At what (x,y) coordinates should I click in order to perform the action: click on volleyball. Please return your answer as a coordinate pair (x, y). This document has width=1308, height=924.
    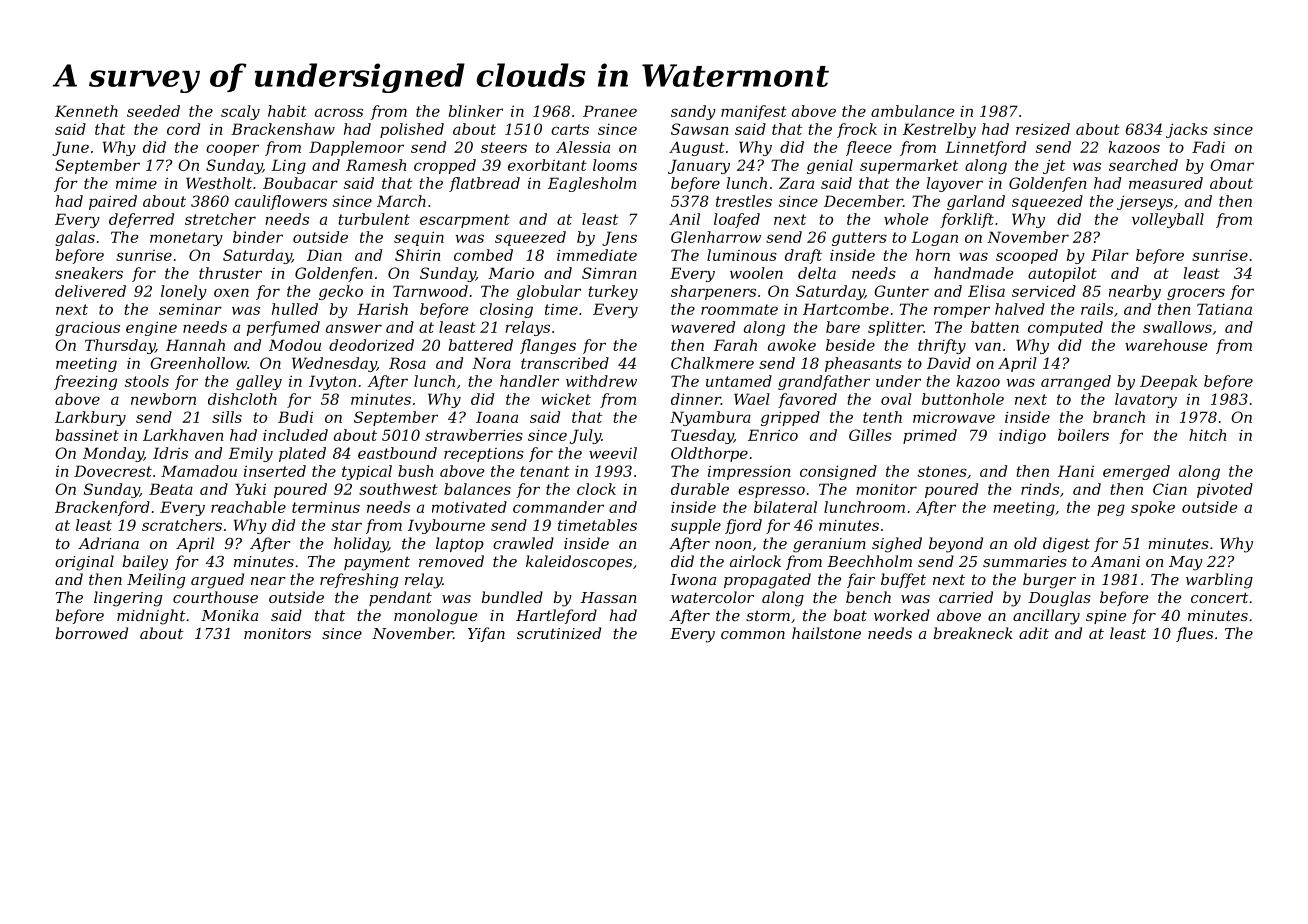
    Looking at the image, I should click on (1168, 220).
